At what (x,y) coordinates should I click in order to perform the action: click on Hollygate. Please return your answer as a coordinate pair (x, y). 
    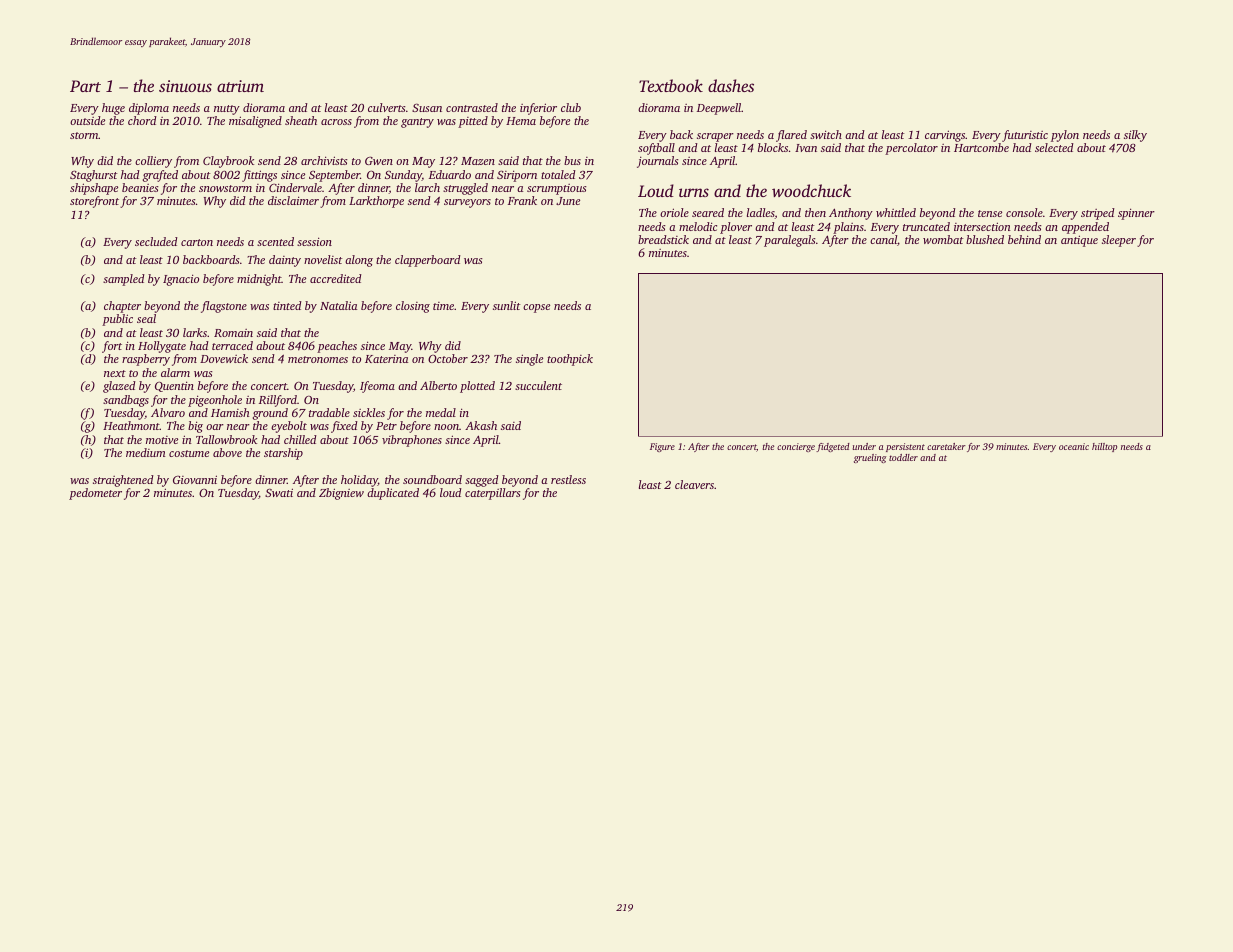
    Looking at the image, I should click on (162, 347).
